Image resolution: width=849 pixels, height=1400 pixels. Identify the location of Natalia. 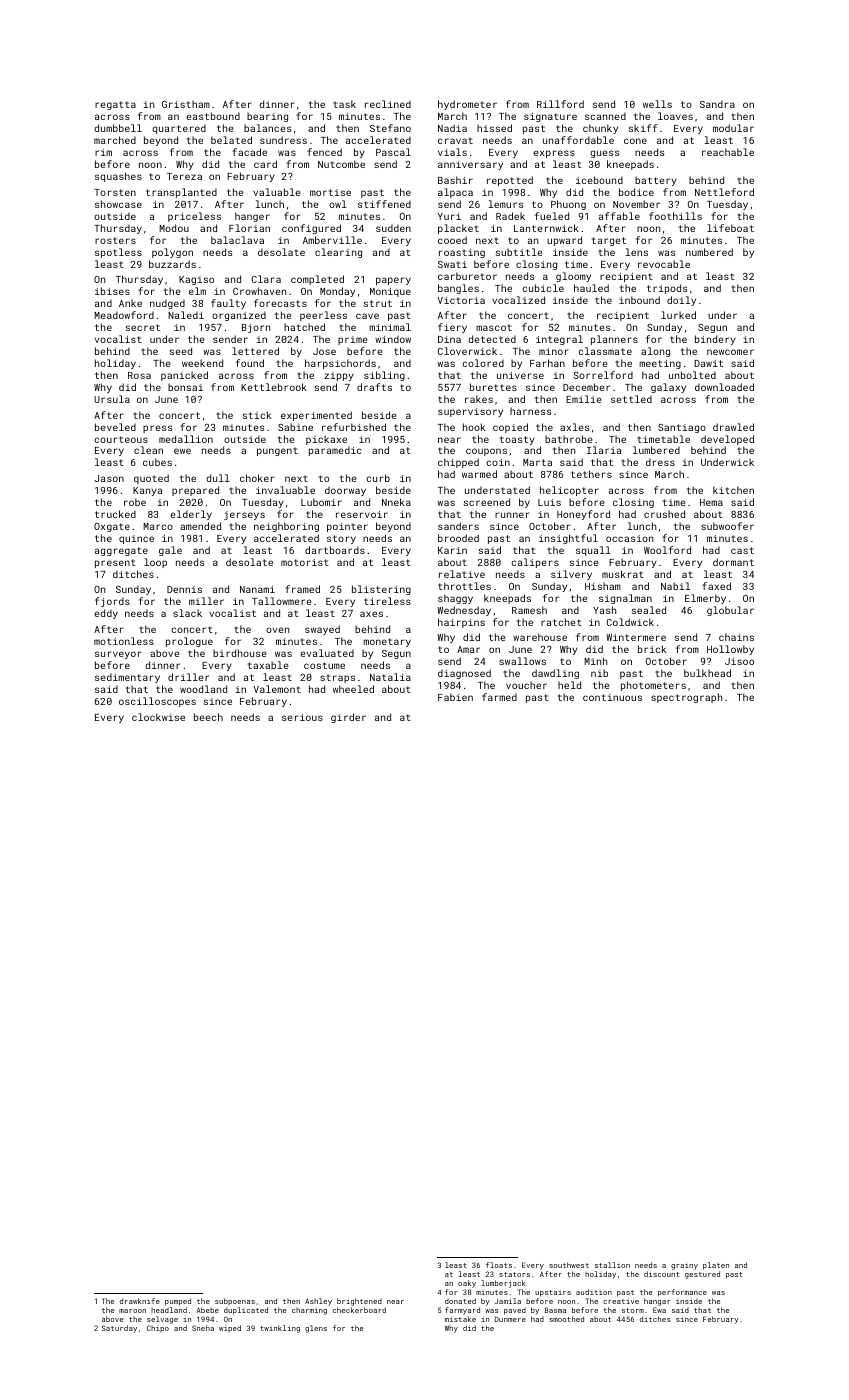
(390, 677).
